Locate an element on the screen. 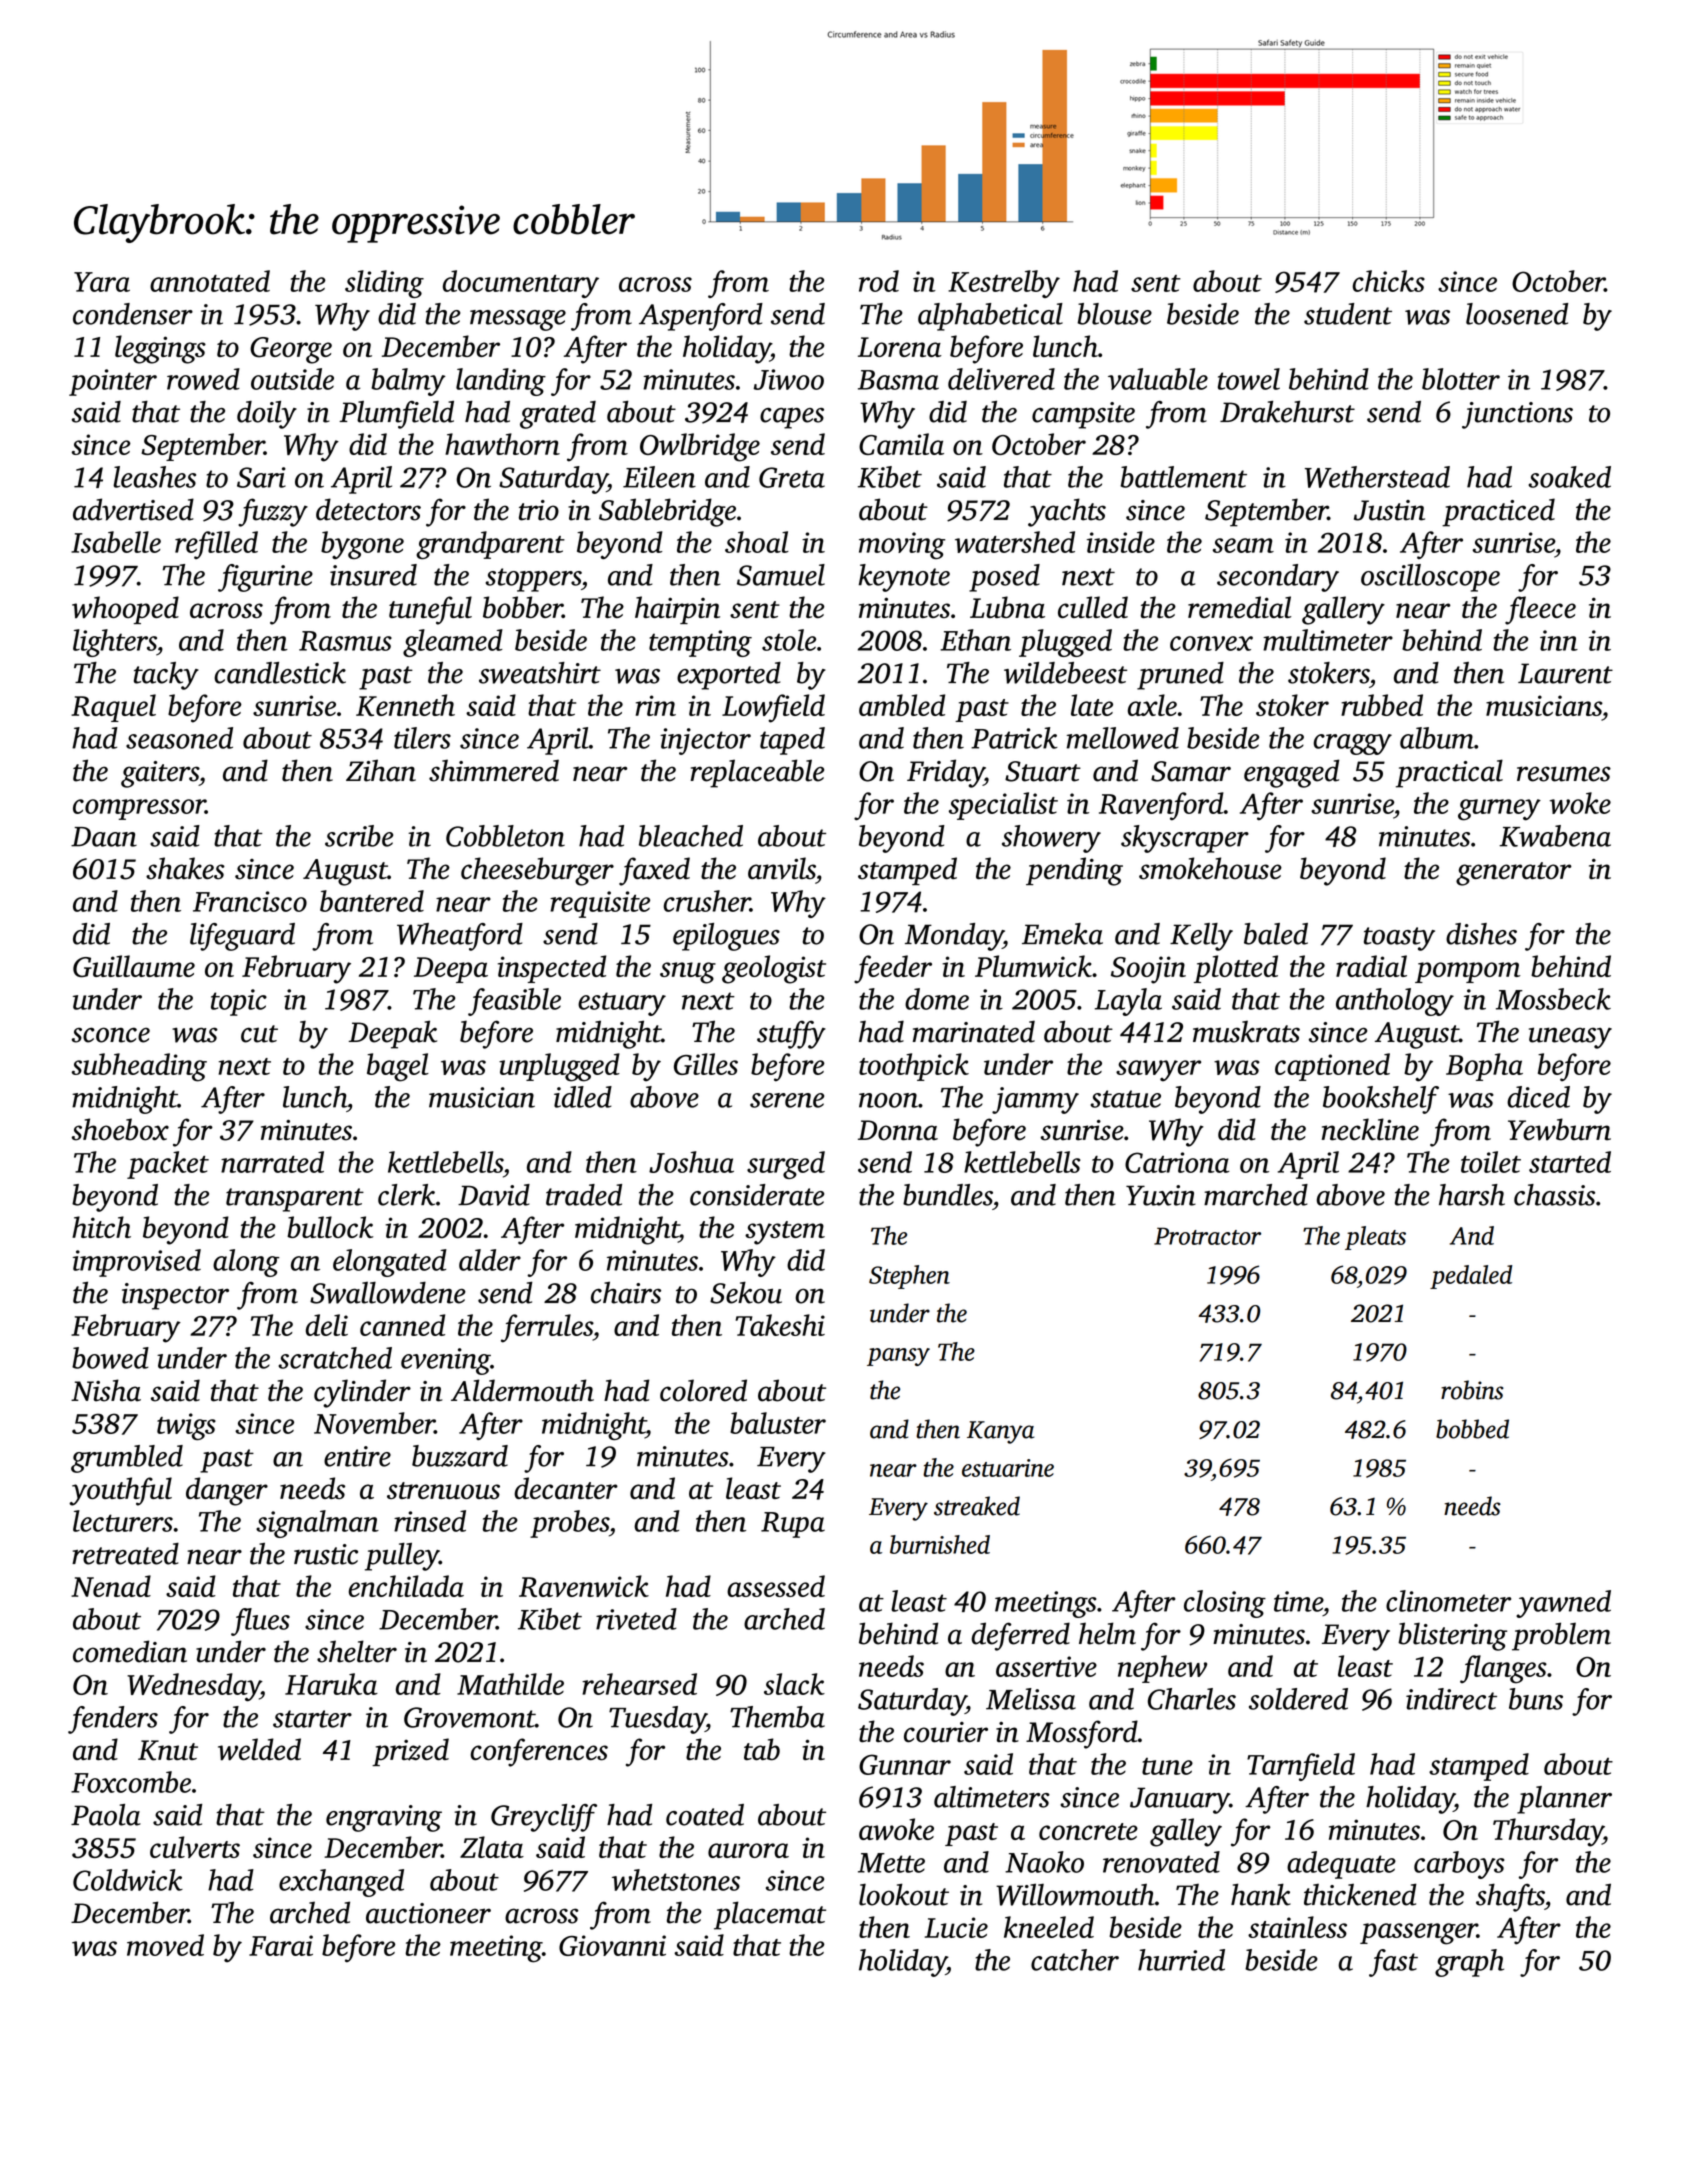  moved is located at coordinates (165, 1945).
